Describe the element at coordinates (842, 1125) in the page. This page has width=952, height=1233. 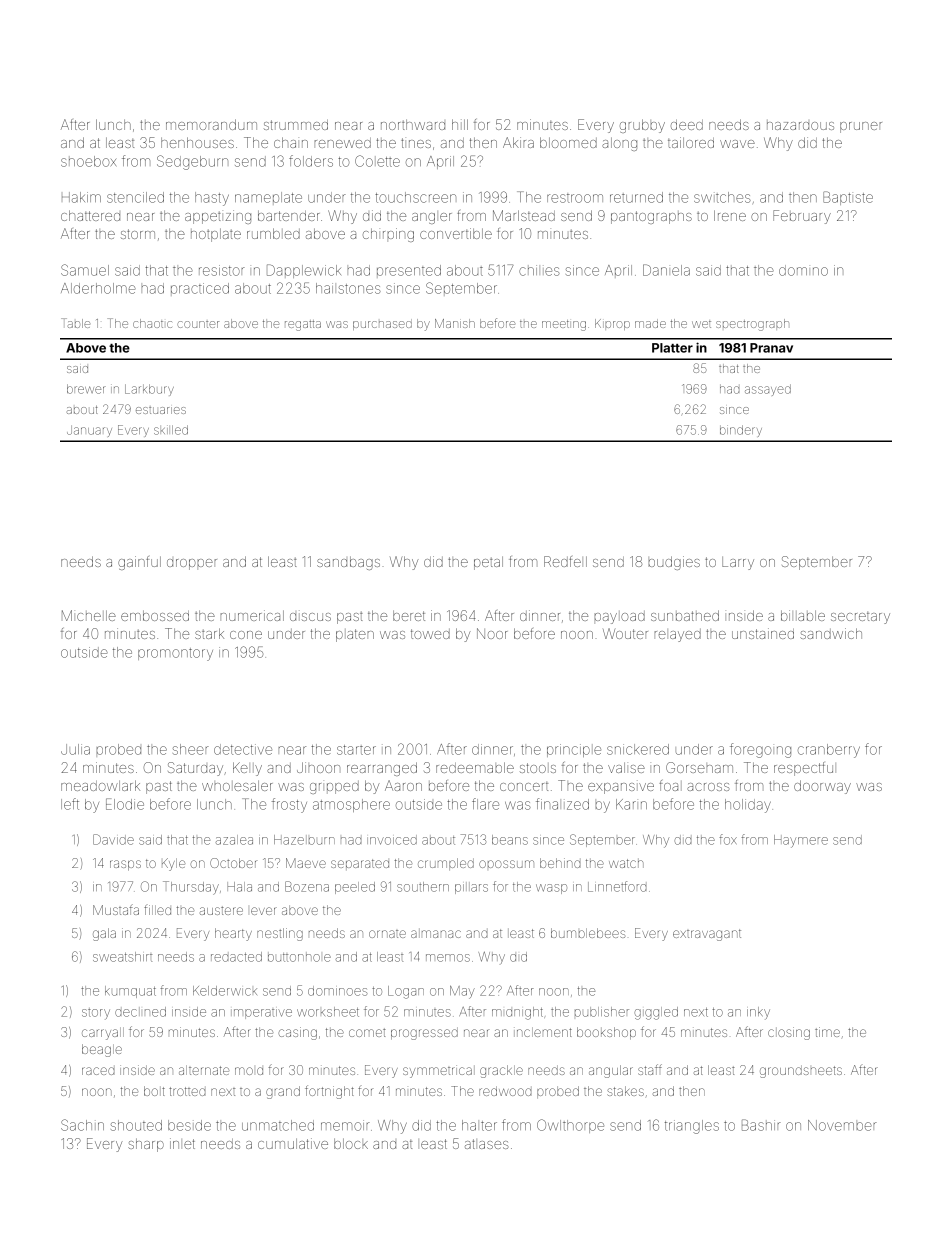
I see `November` at that location.
